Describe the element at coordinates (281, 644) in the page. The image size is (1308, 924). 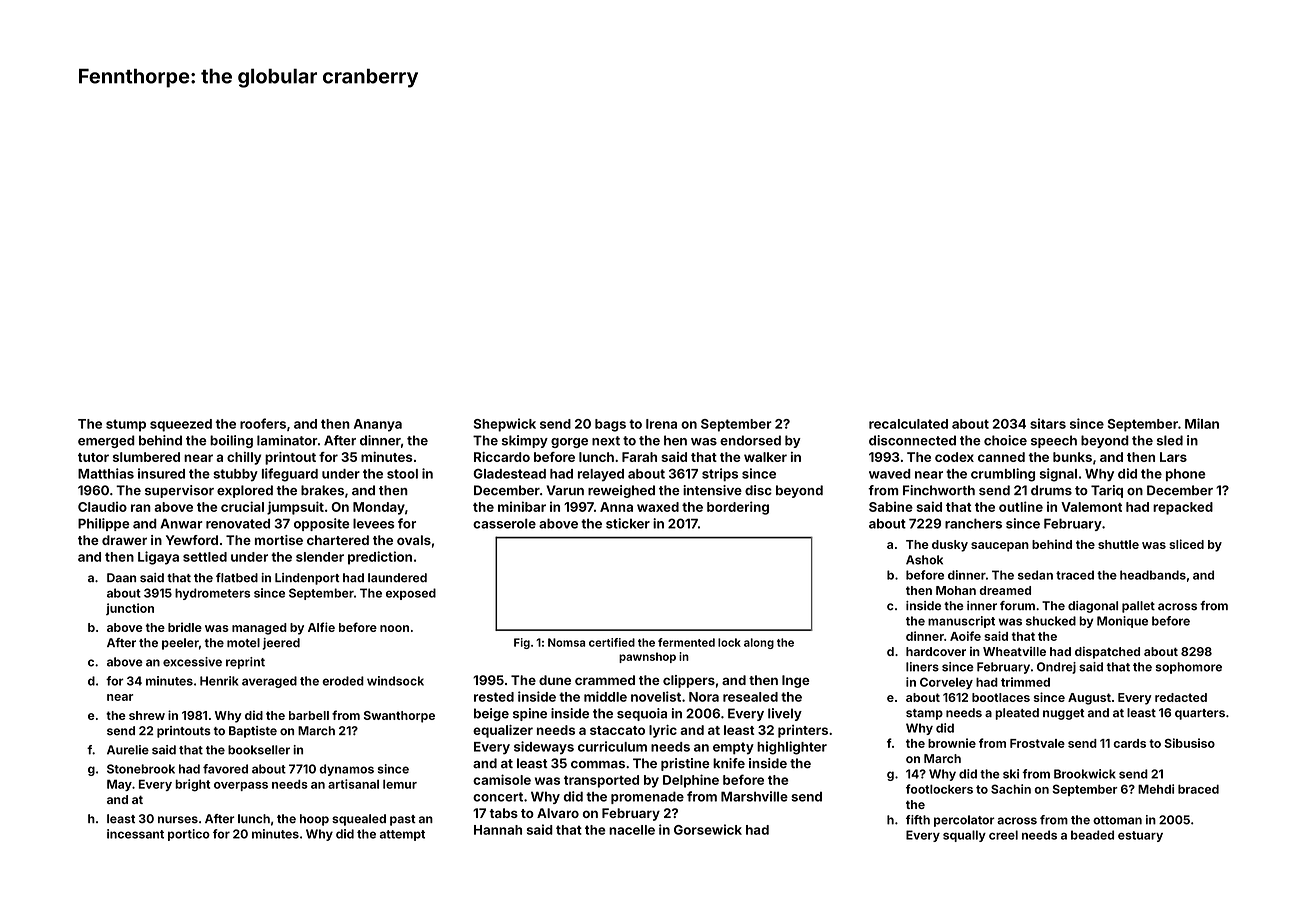
I see `jeered` at that location.
